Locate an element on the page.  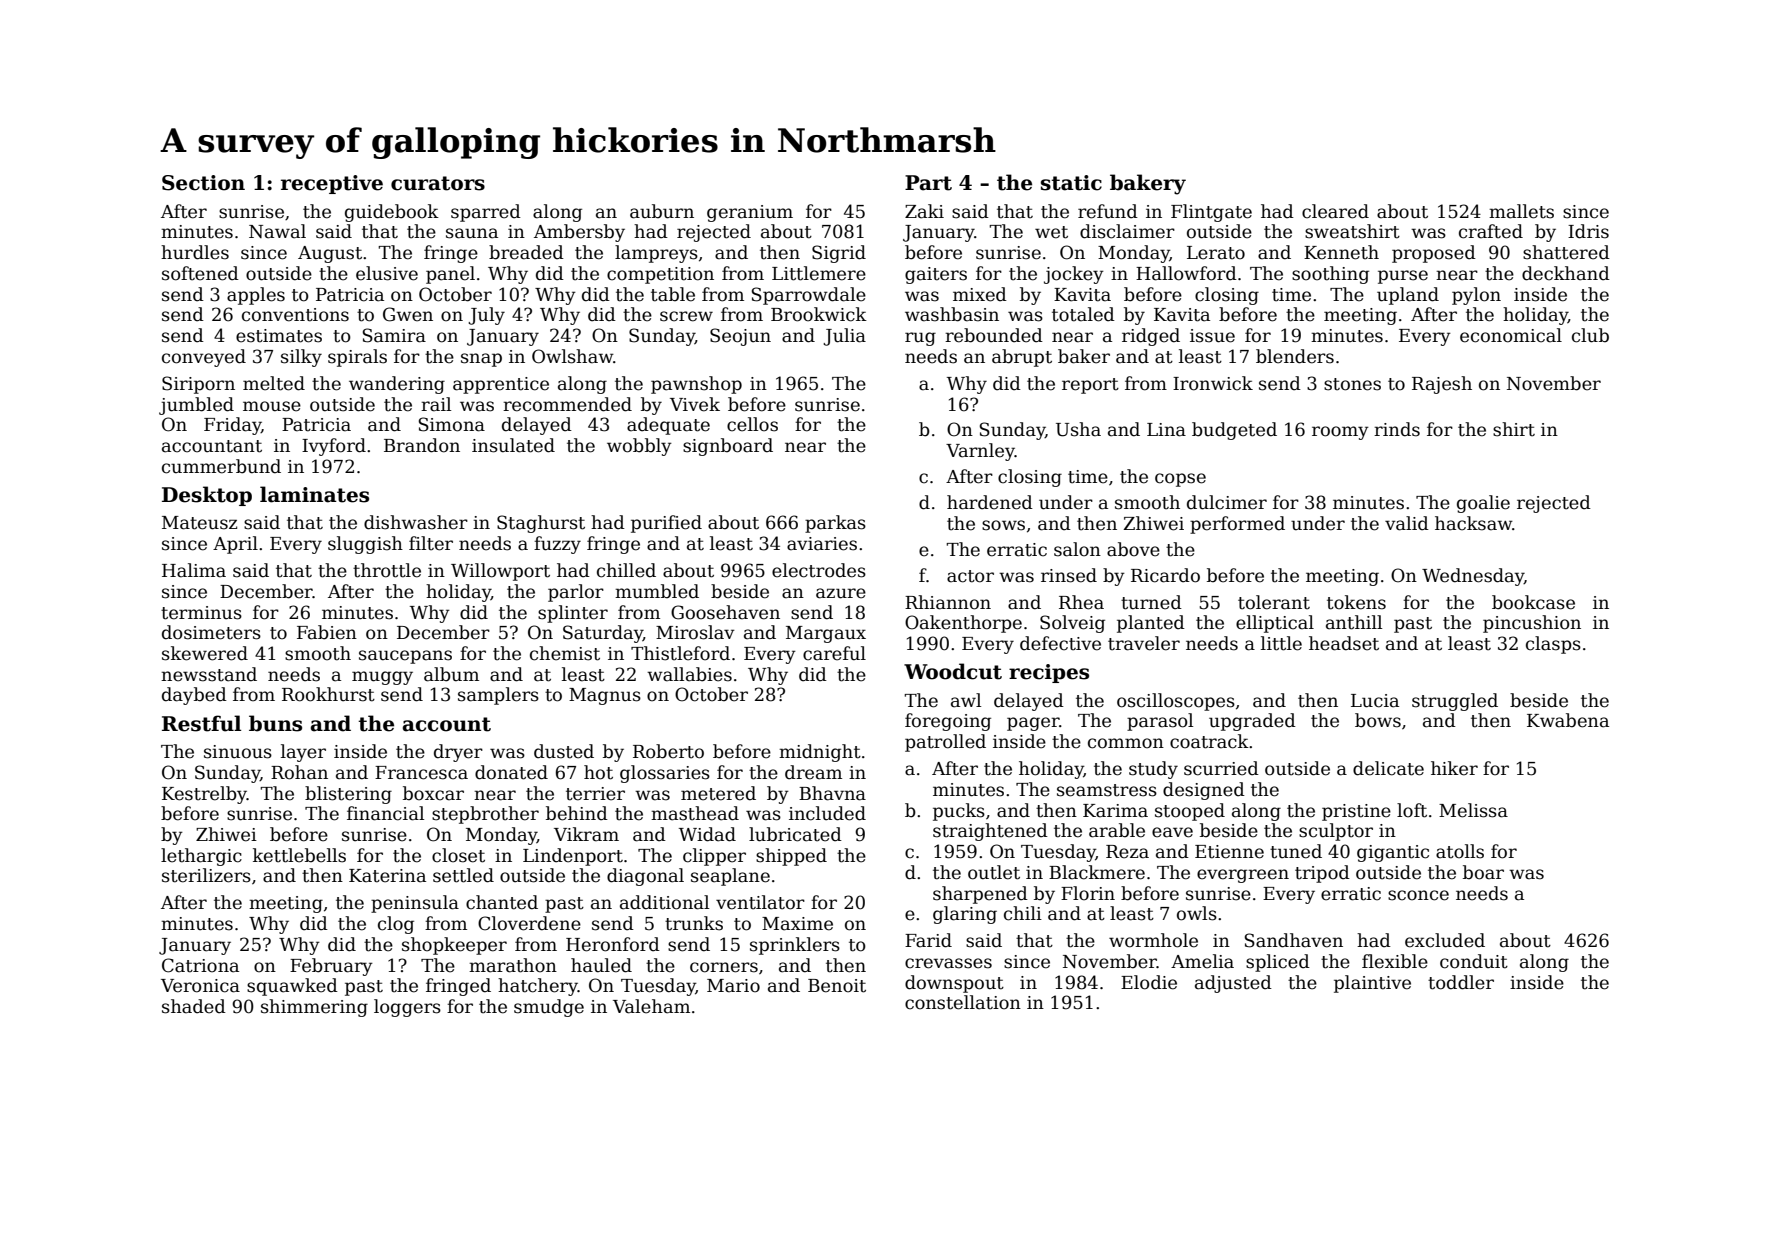
lampreys is located at coordinates (656, 254).
